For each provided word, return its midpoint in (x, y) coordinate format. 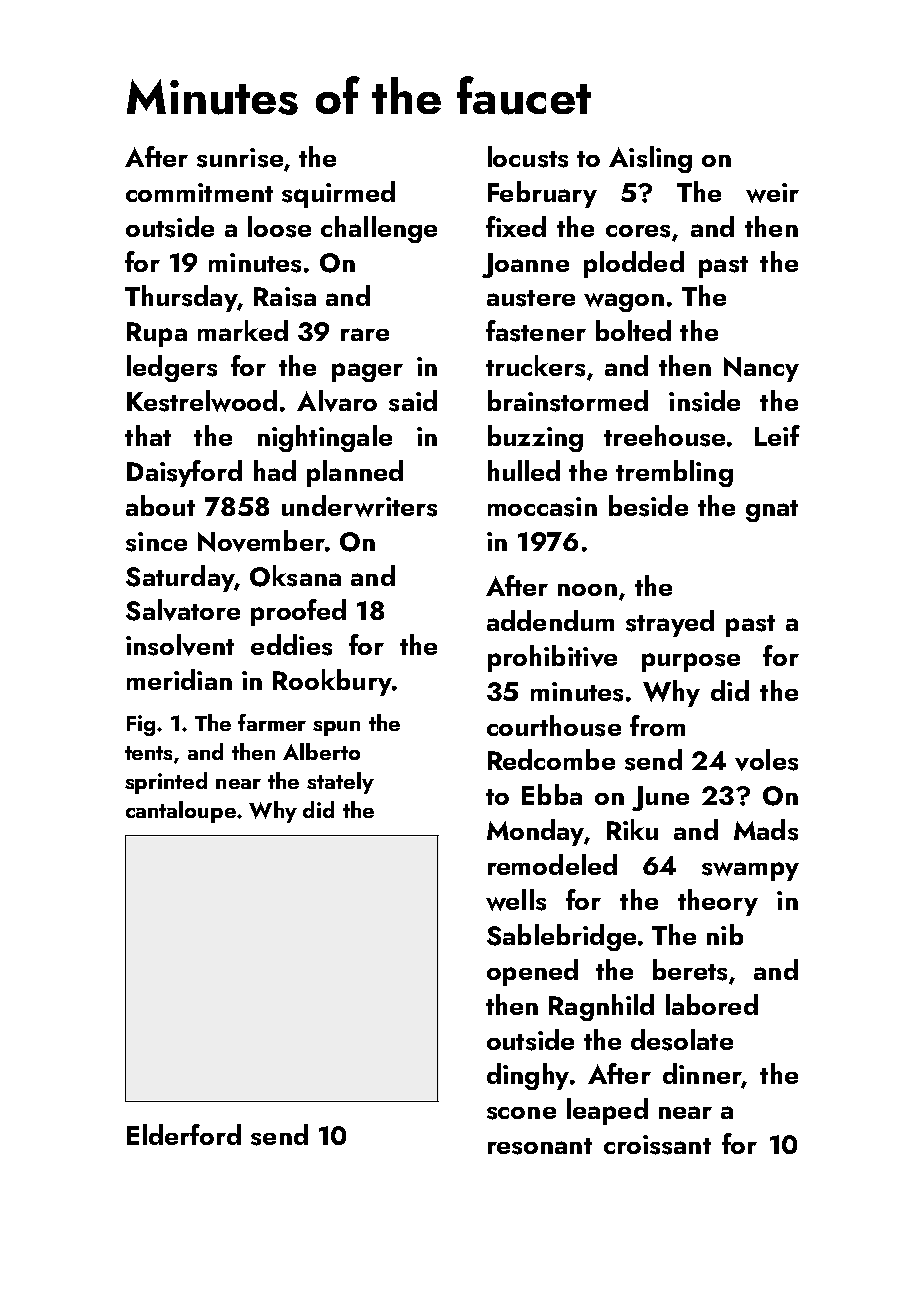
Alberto (321, 751)
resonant (540, 1146)
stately (340, 783)
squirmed (338, 194)
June (660, 798)
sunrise (240, 158)
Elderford (184, 1134)
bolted (633, 330)
